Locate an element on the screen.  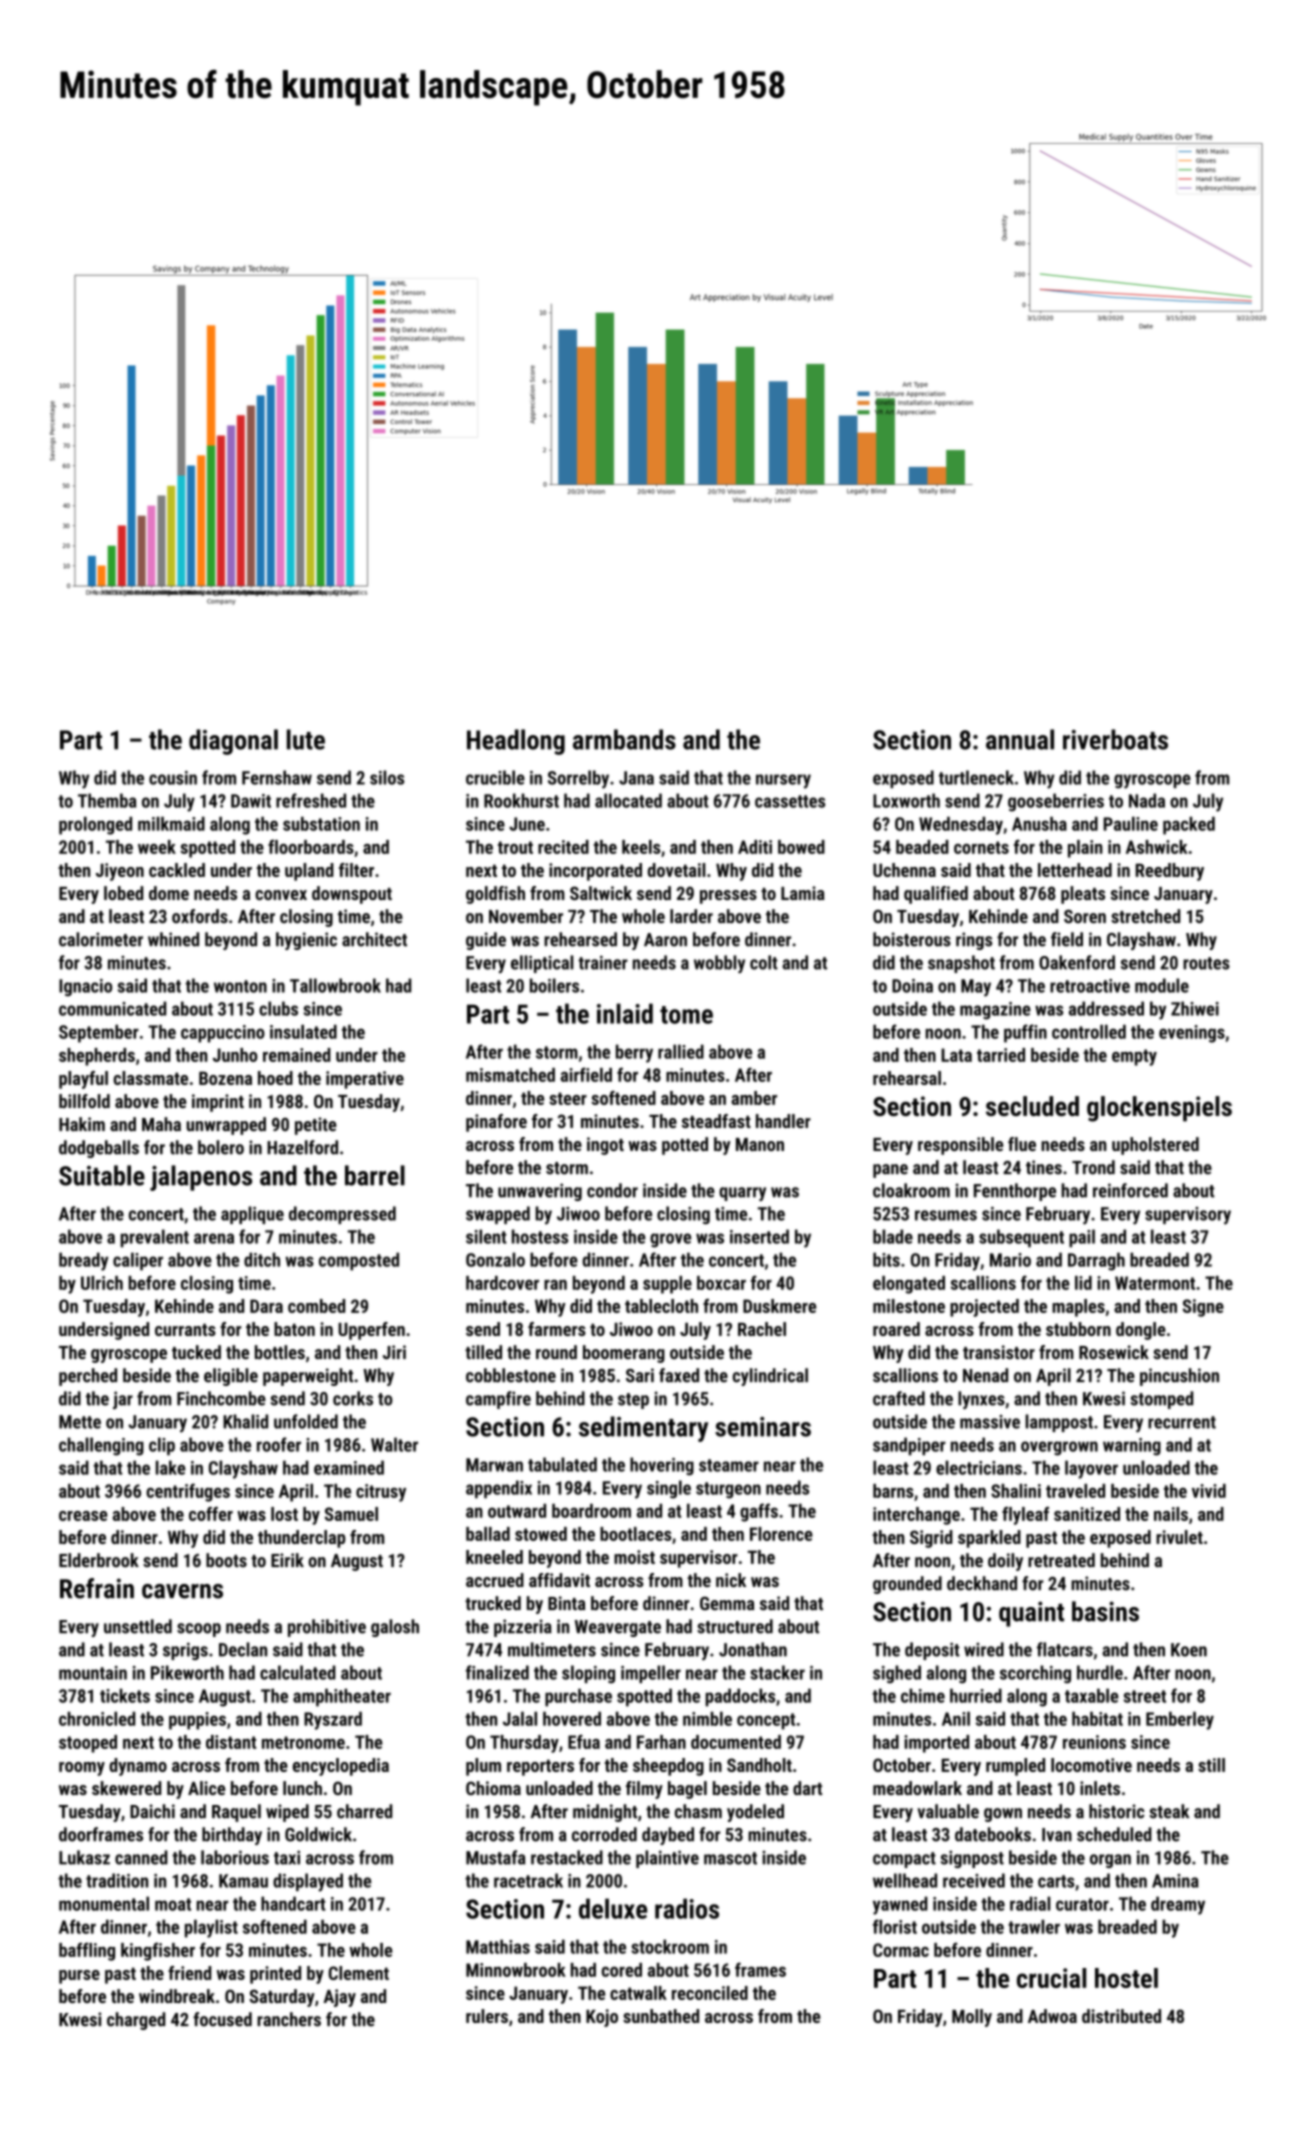
campfire is located at coordinates (498, 1400).
